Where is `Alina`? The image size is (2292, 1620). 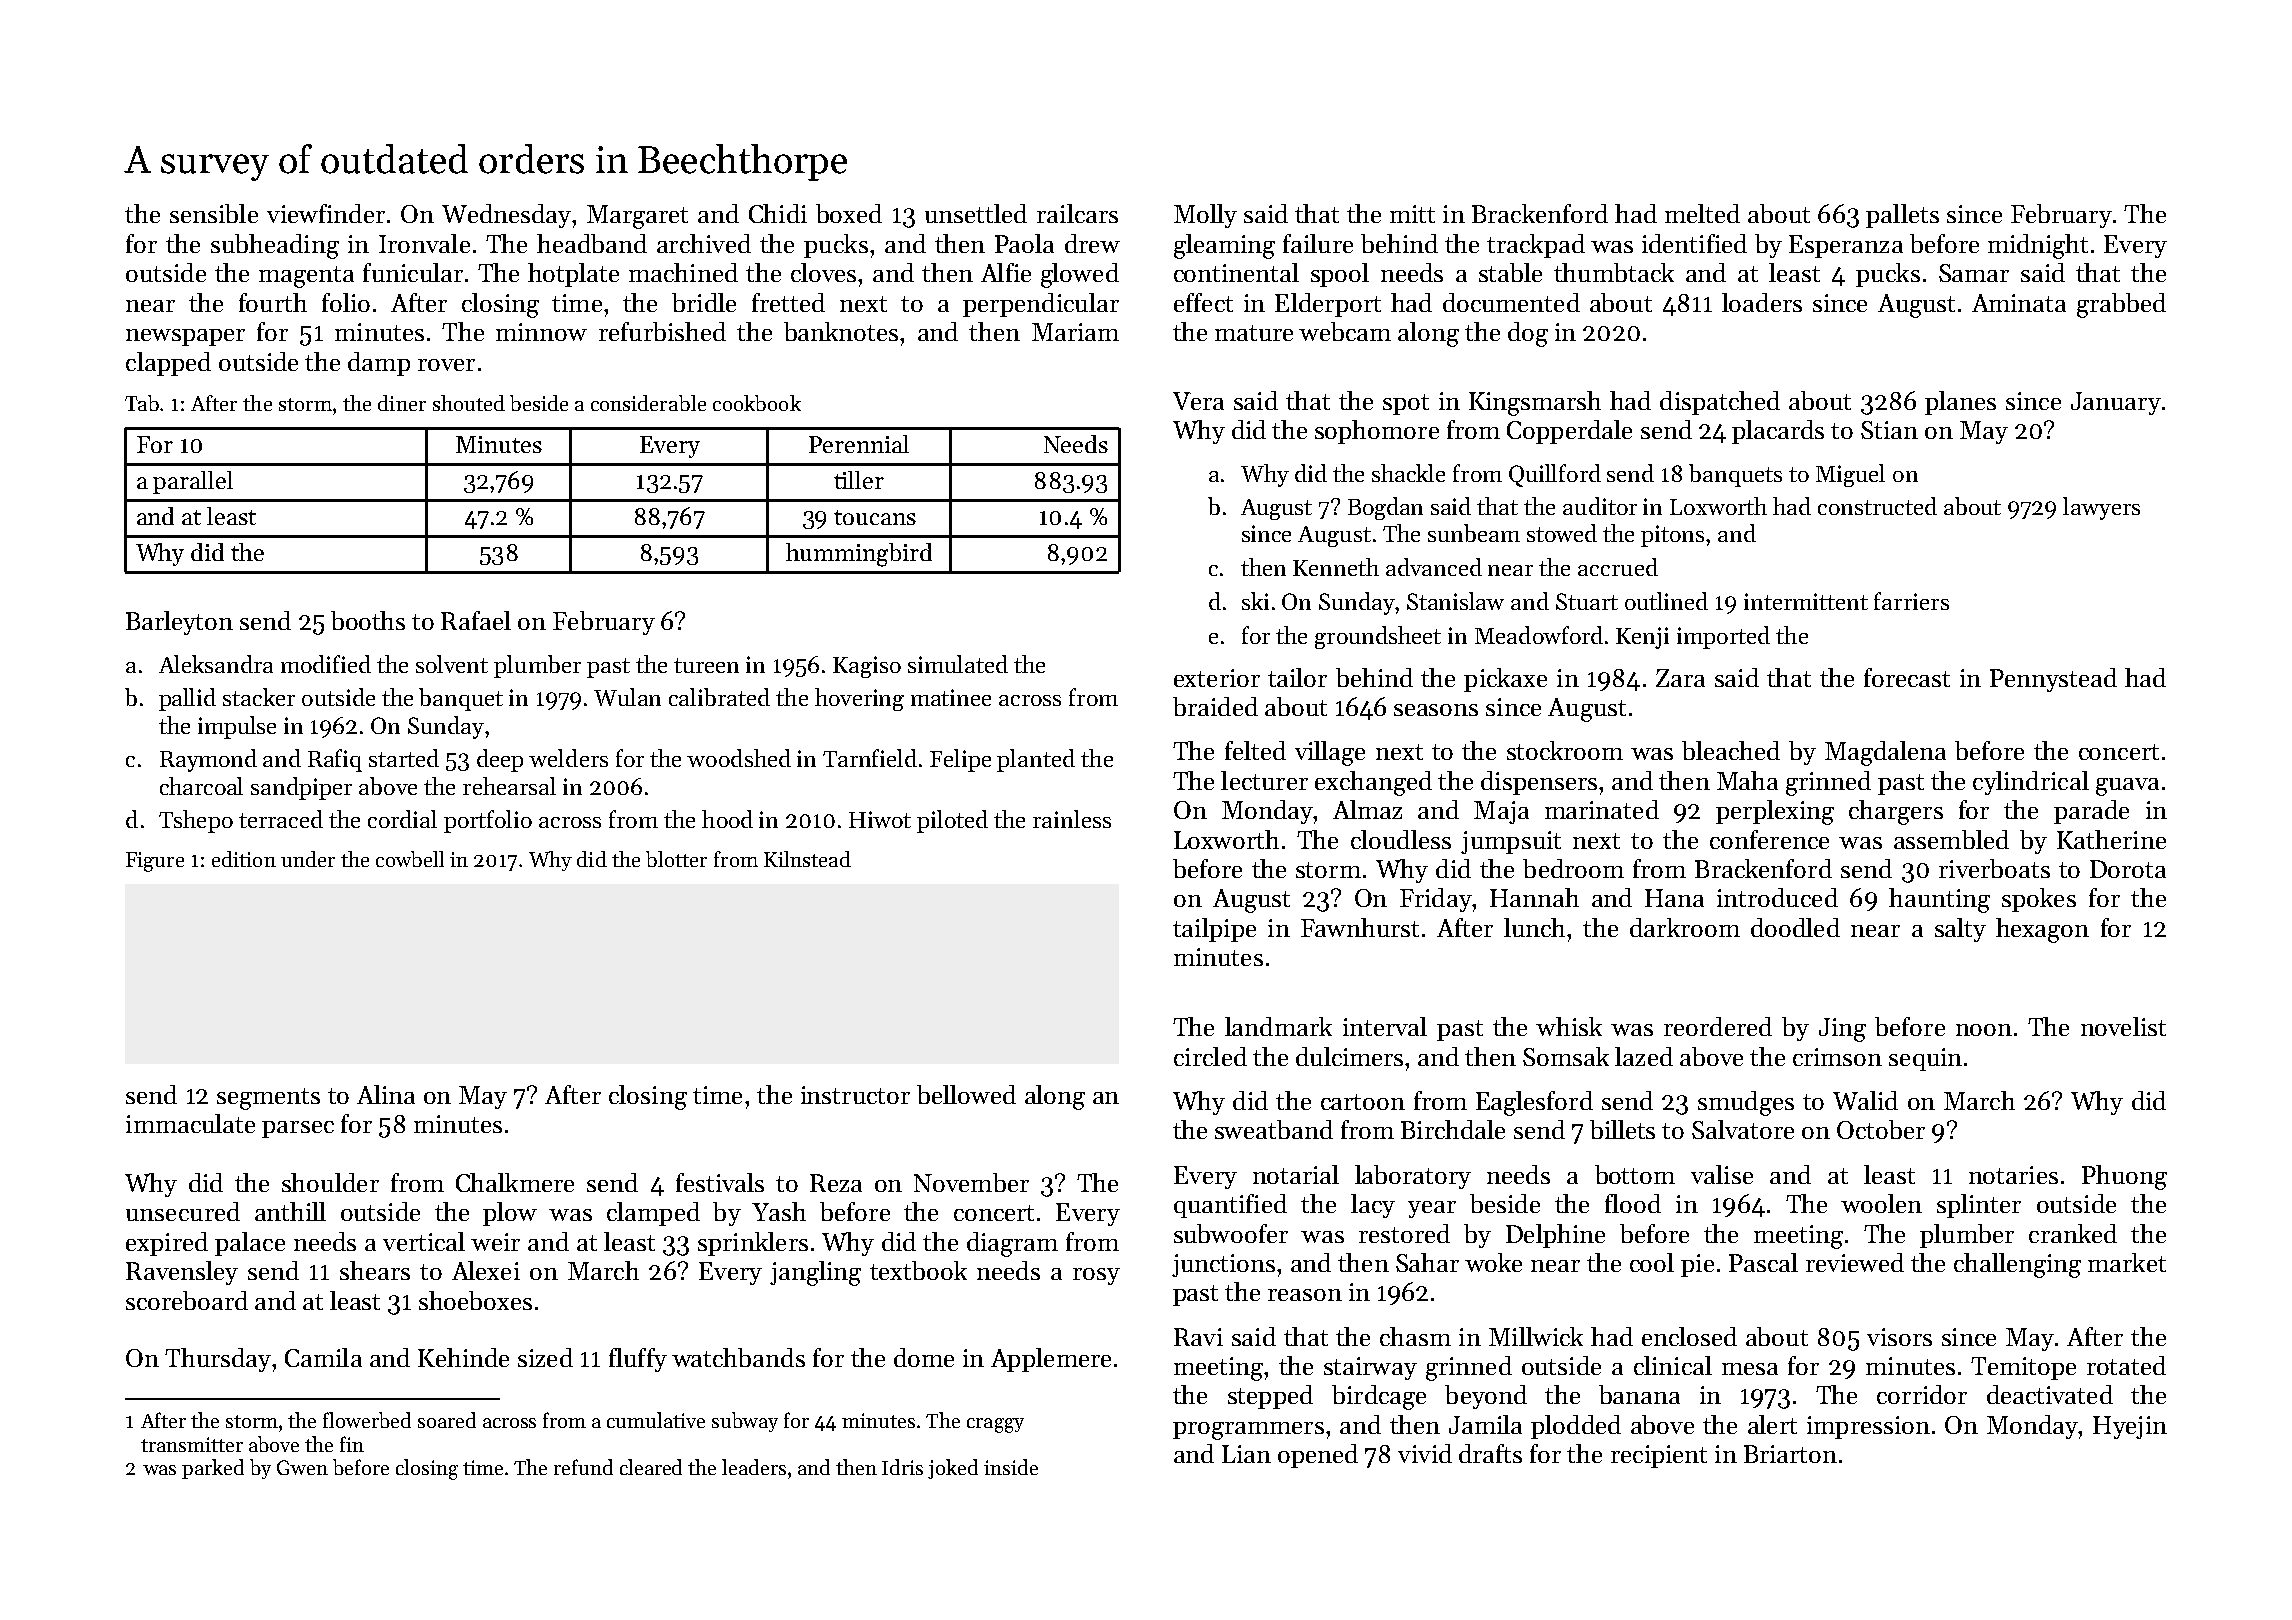 Alina is located at coordinates (386, 1094).
